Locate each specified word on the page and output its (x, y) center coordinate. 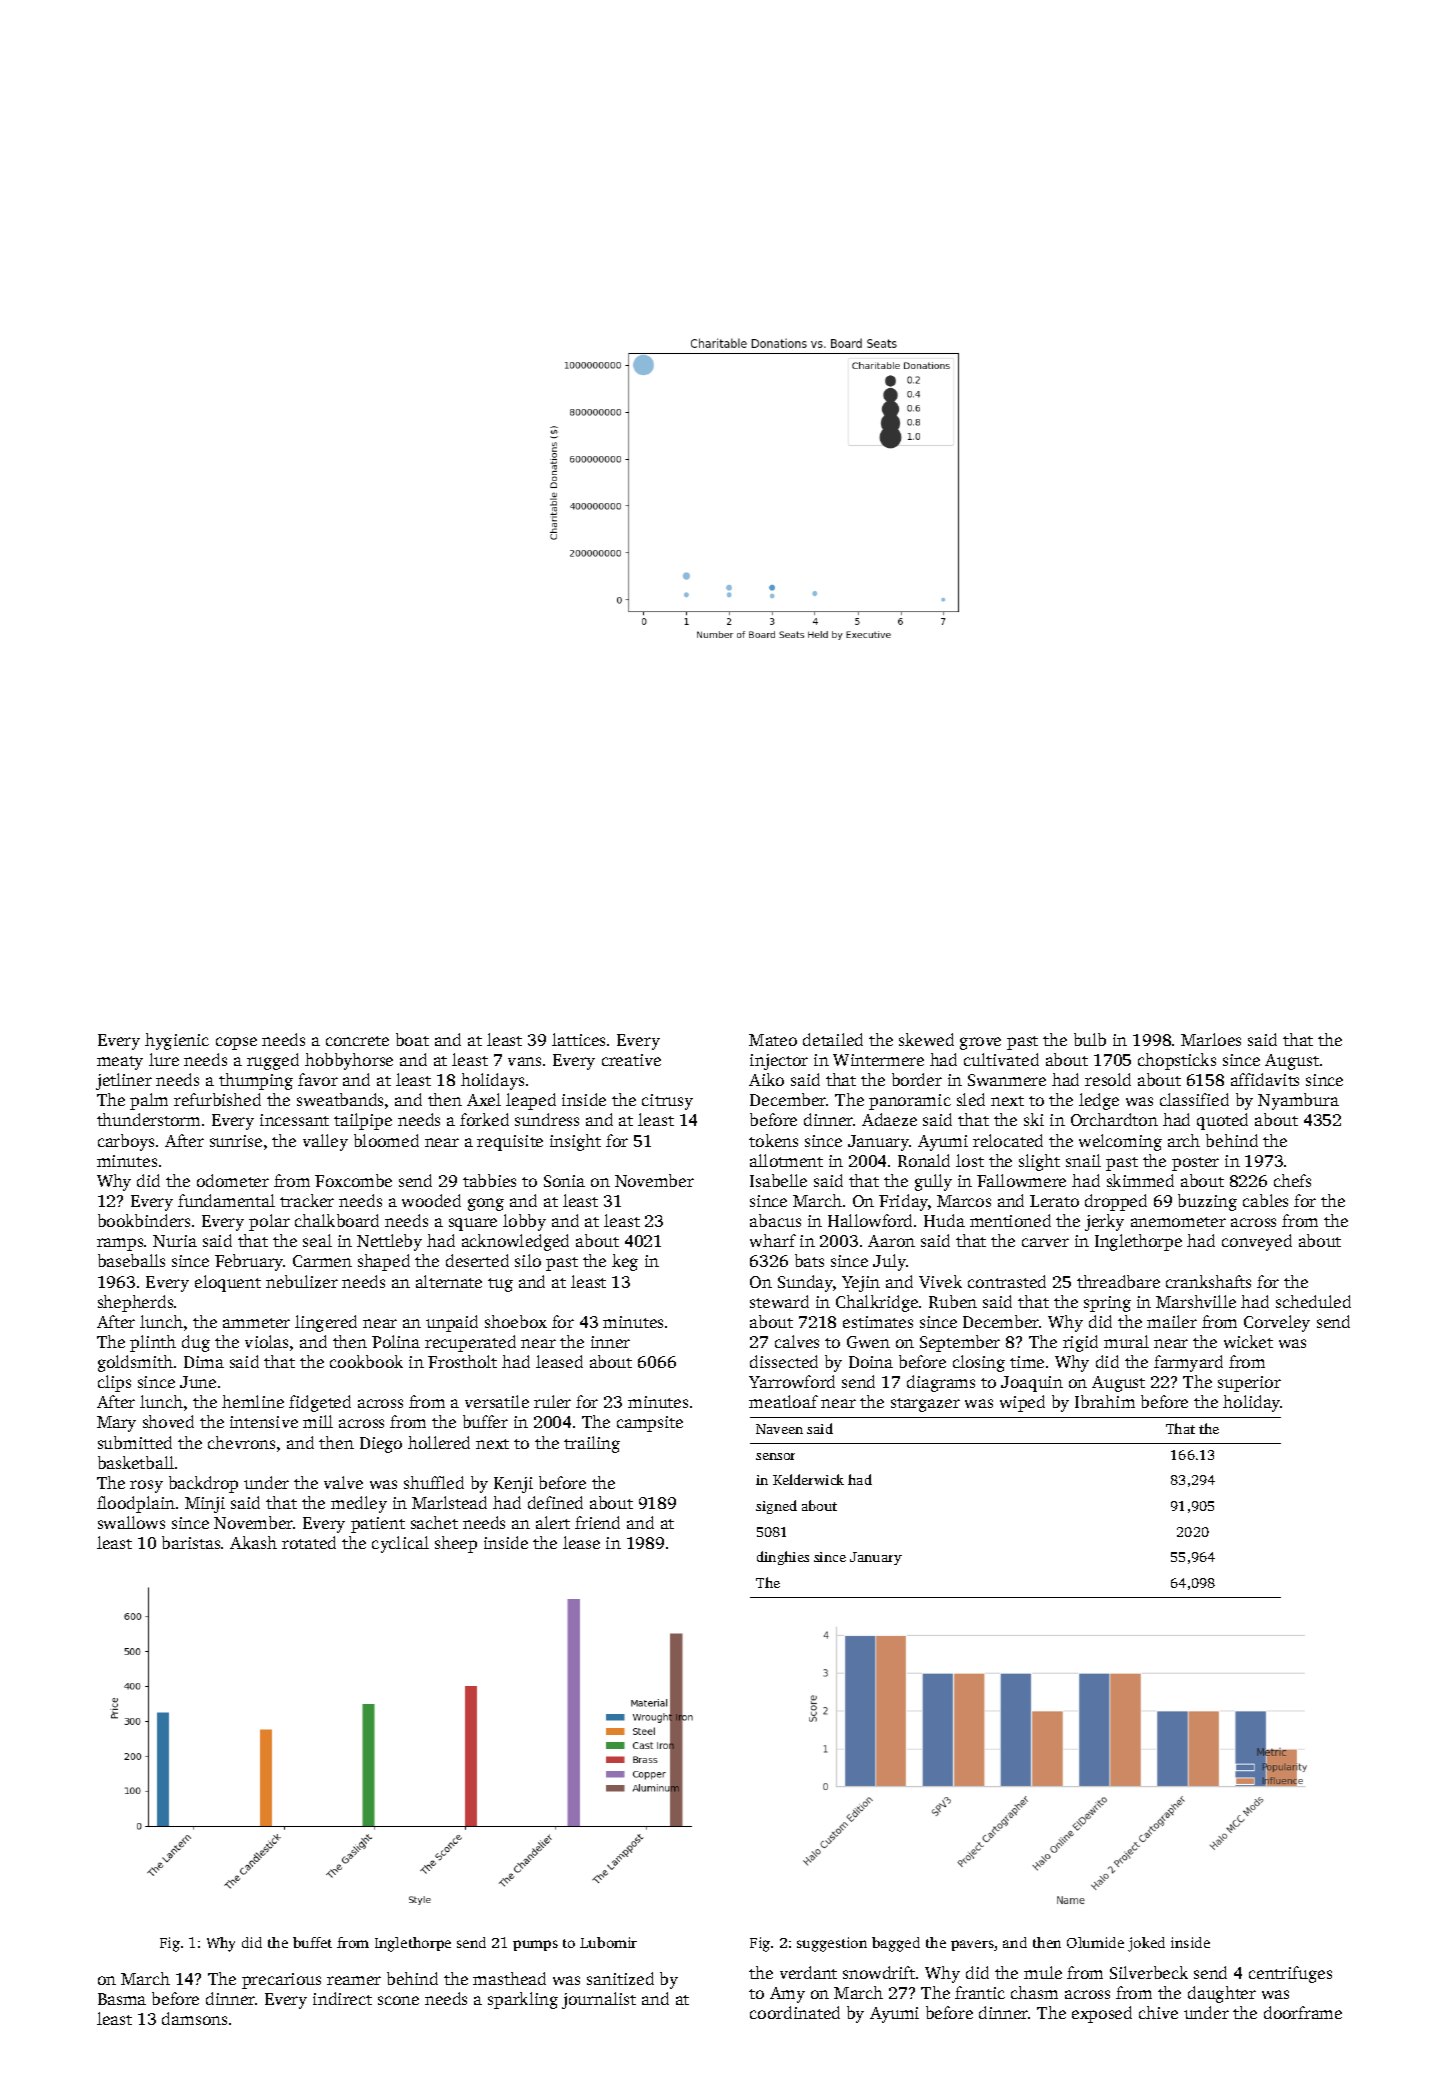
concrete (357, 1041)
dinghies (783, 1558)
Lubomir (608, 1942)
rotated (309, 1542)
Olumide (1095, 1942)
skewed (926, 1039)
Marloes (1211, 1039)
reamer (354, 1980)
